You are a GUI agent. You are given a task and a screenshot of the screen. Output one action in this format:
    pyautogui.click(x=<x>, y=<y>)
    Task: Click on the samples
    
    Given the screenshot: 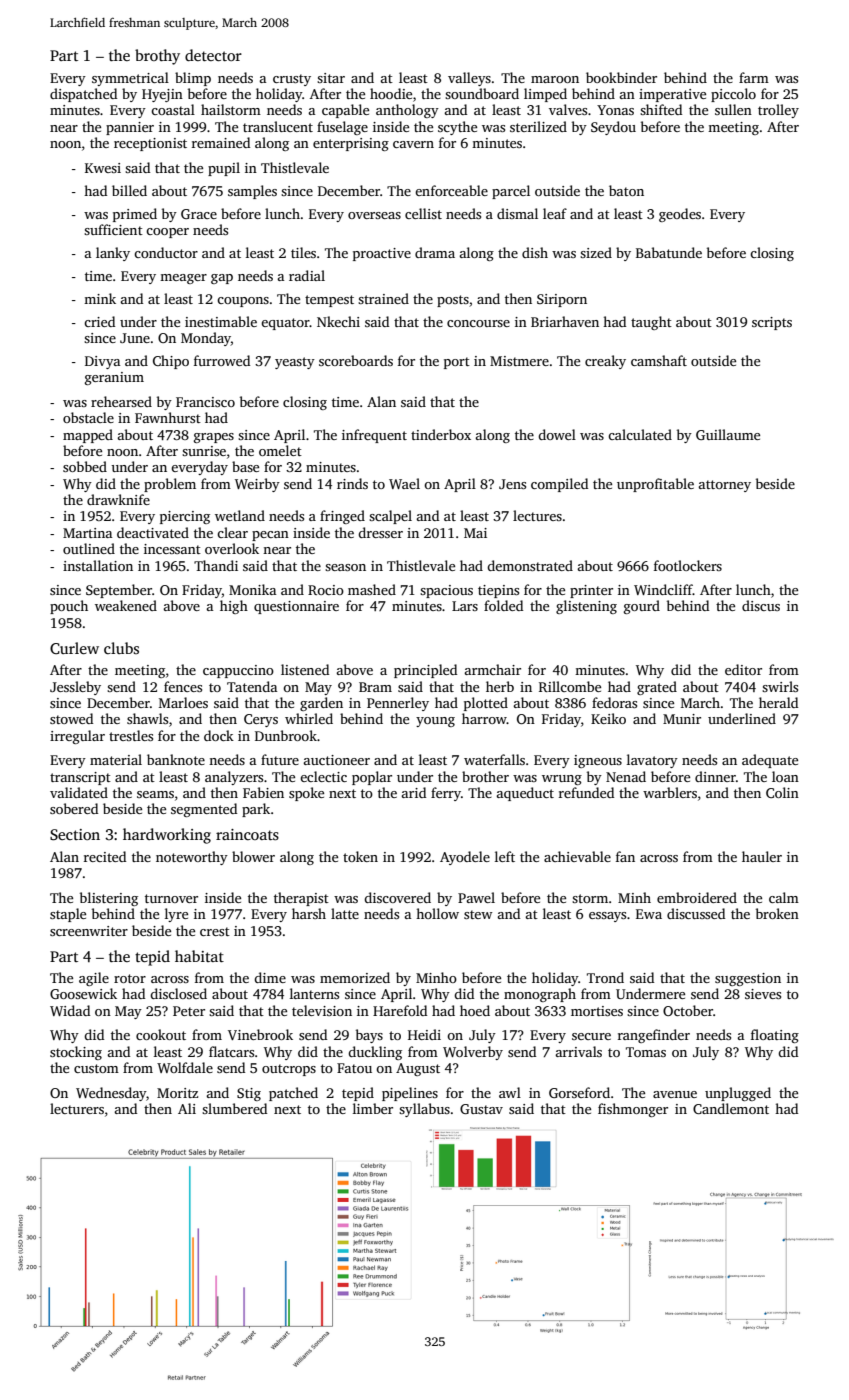 What is the action you would take?
    pyautogui.click(x=252, y=192)
